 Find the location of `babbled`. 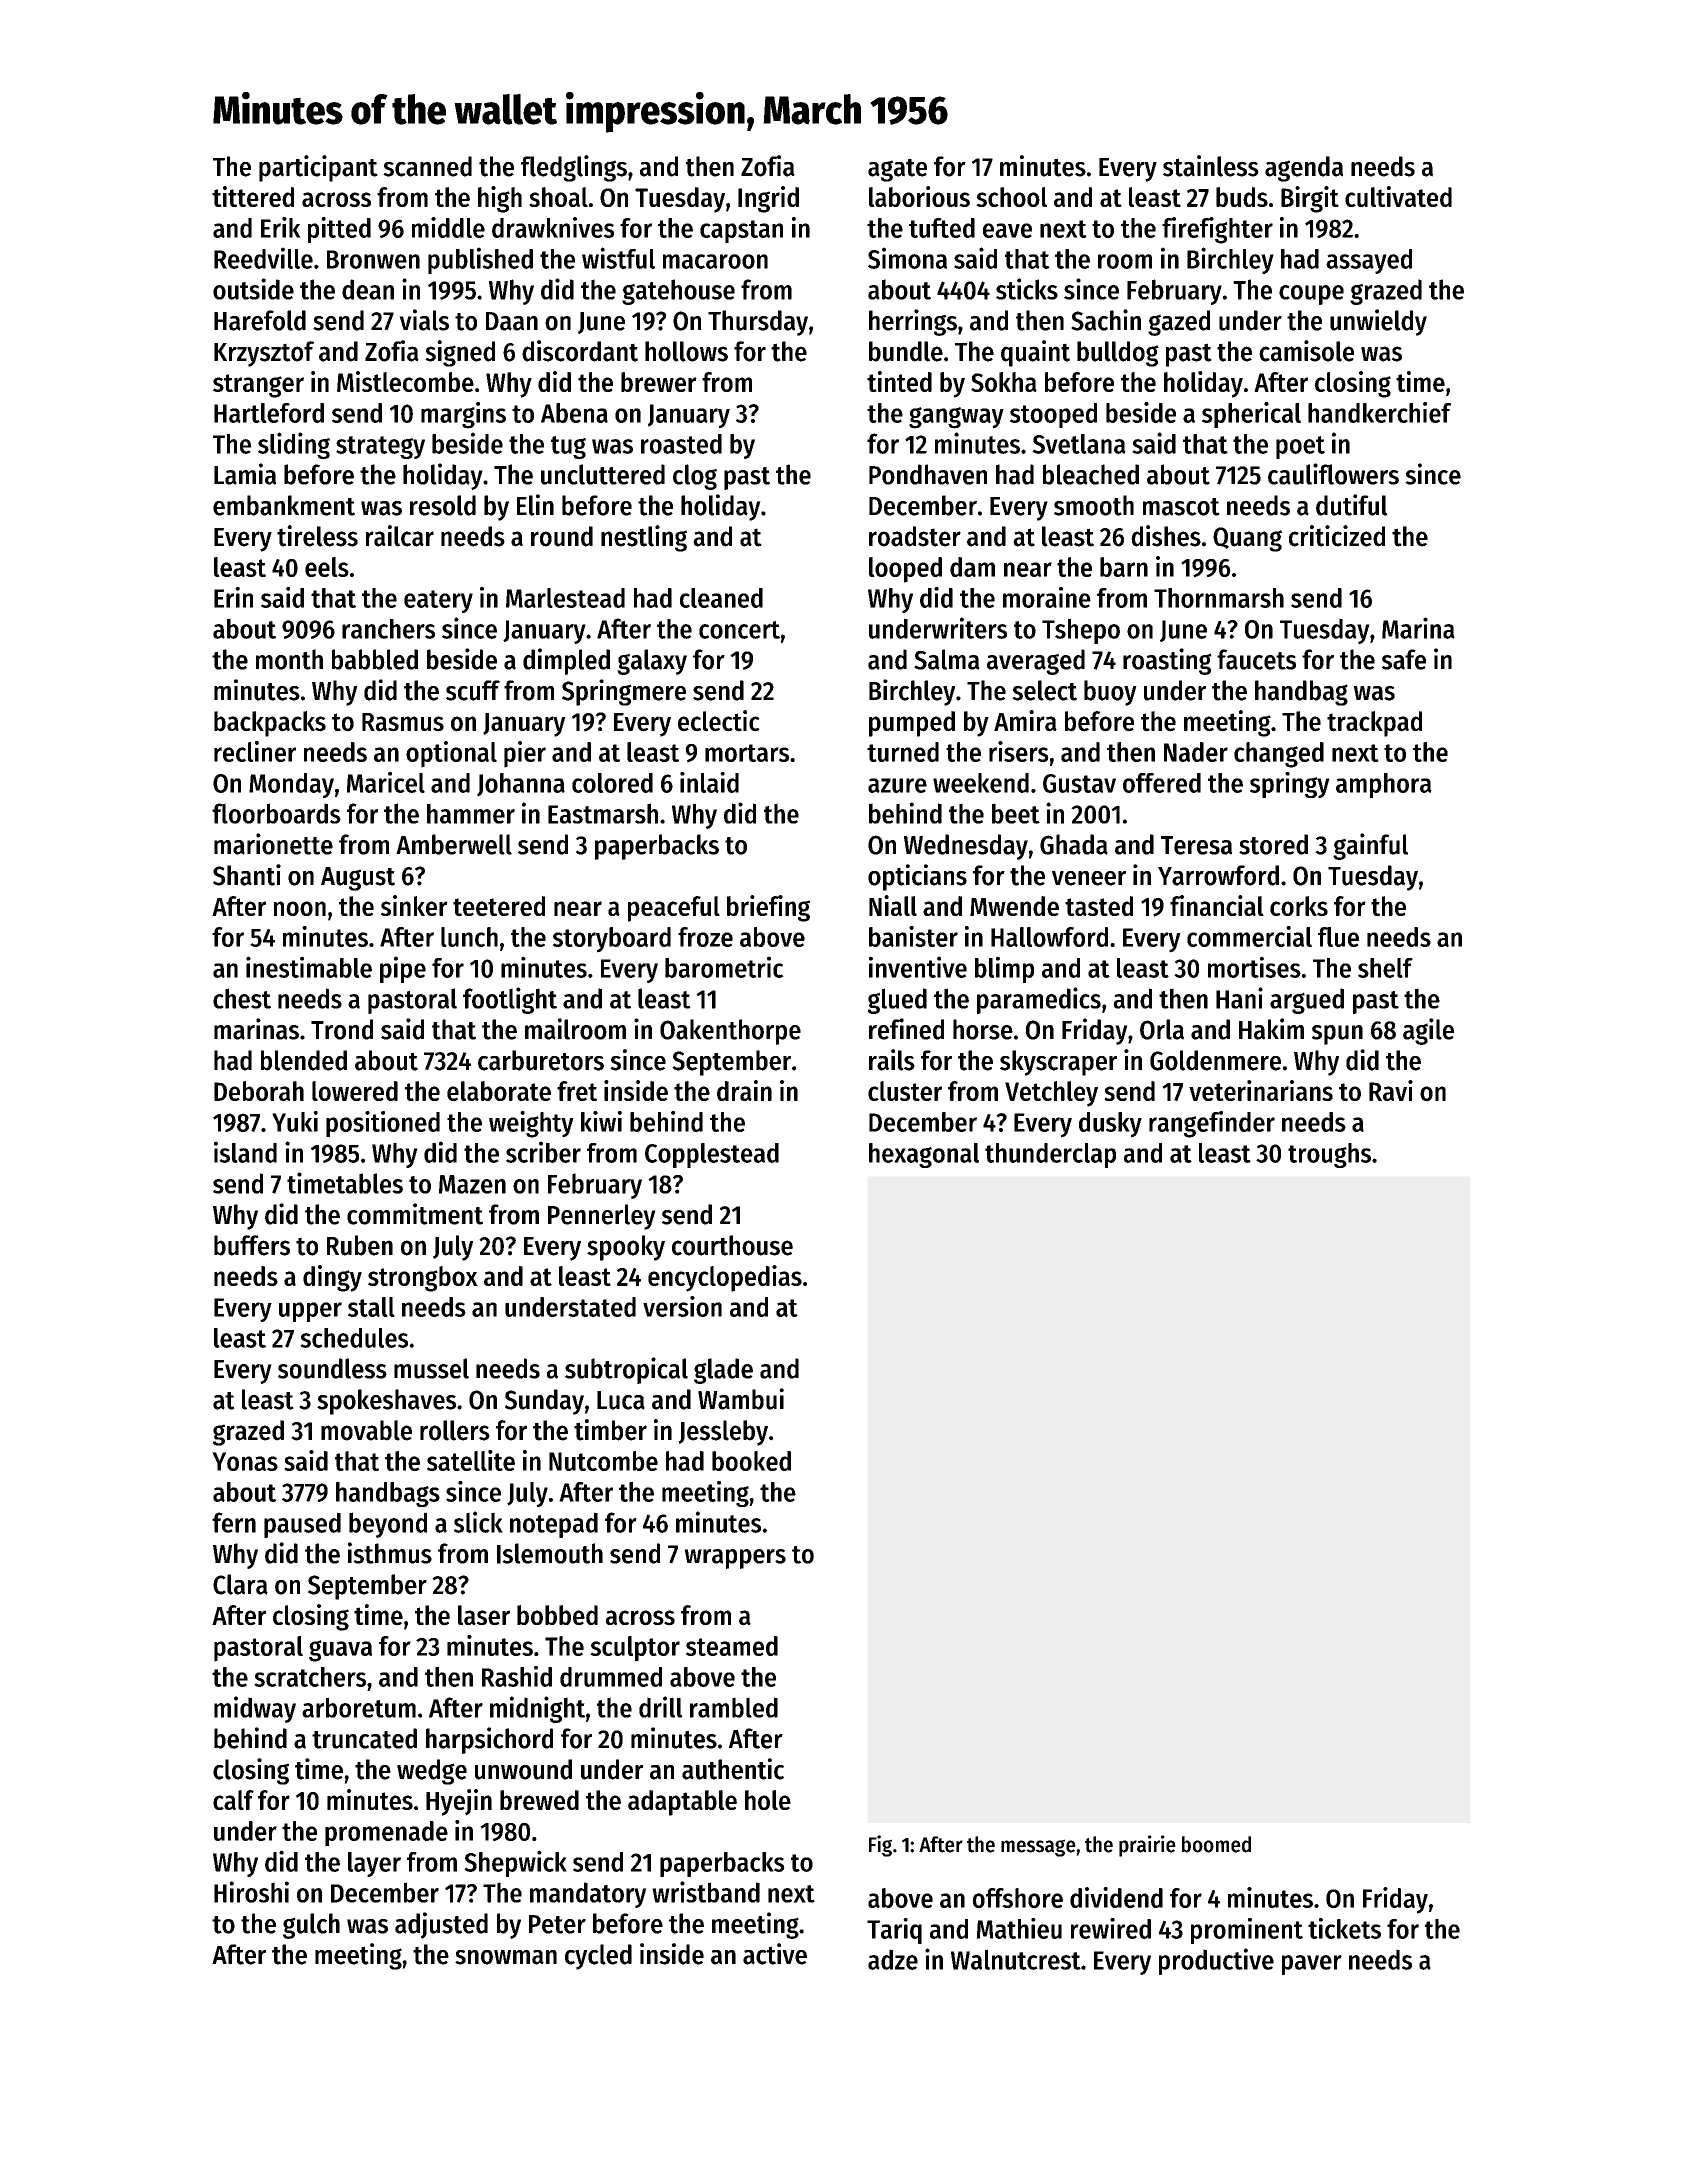

babbled is located at coordinates (375, 659).
